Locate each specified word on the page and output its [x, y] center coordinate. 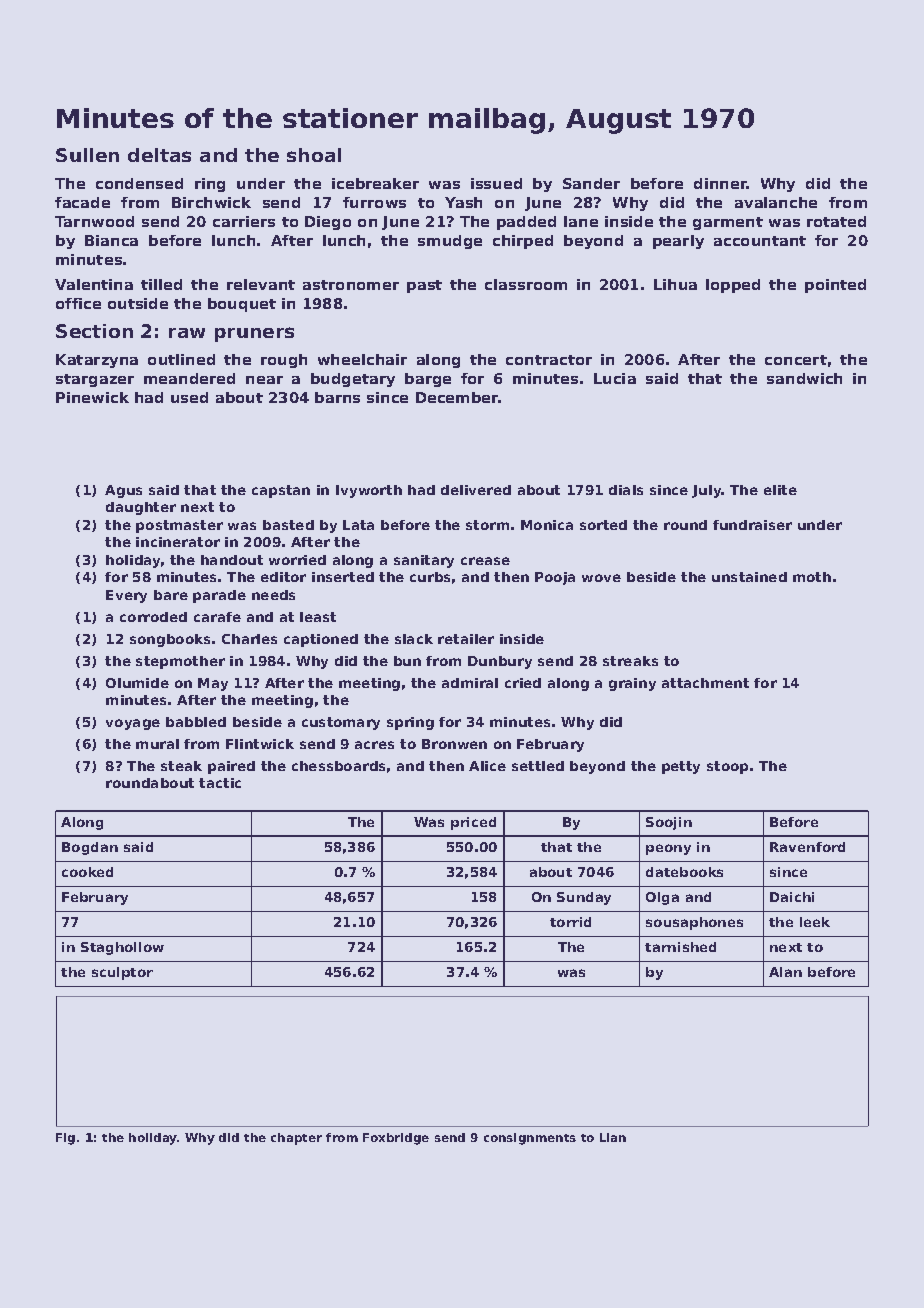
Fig [65, 1139]
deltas [159, 155]
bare [171, 595]
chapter [296, 1139]
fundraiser [752, 525]
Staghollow [122, 948]
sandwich [804, 378]
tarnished [680, 947]
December [457, 397]
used [189, 397]
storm [487, 525]
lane [581, 221]
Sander [591, 183]
